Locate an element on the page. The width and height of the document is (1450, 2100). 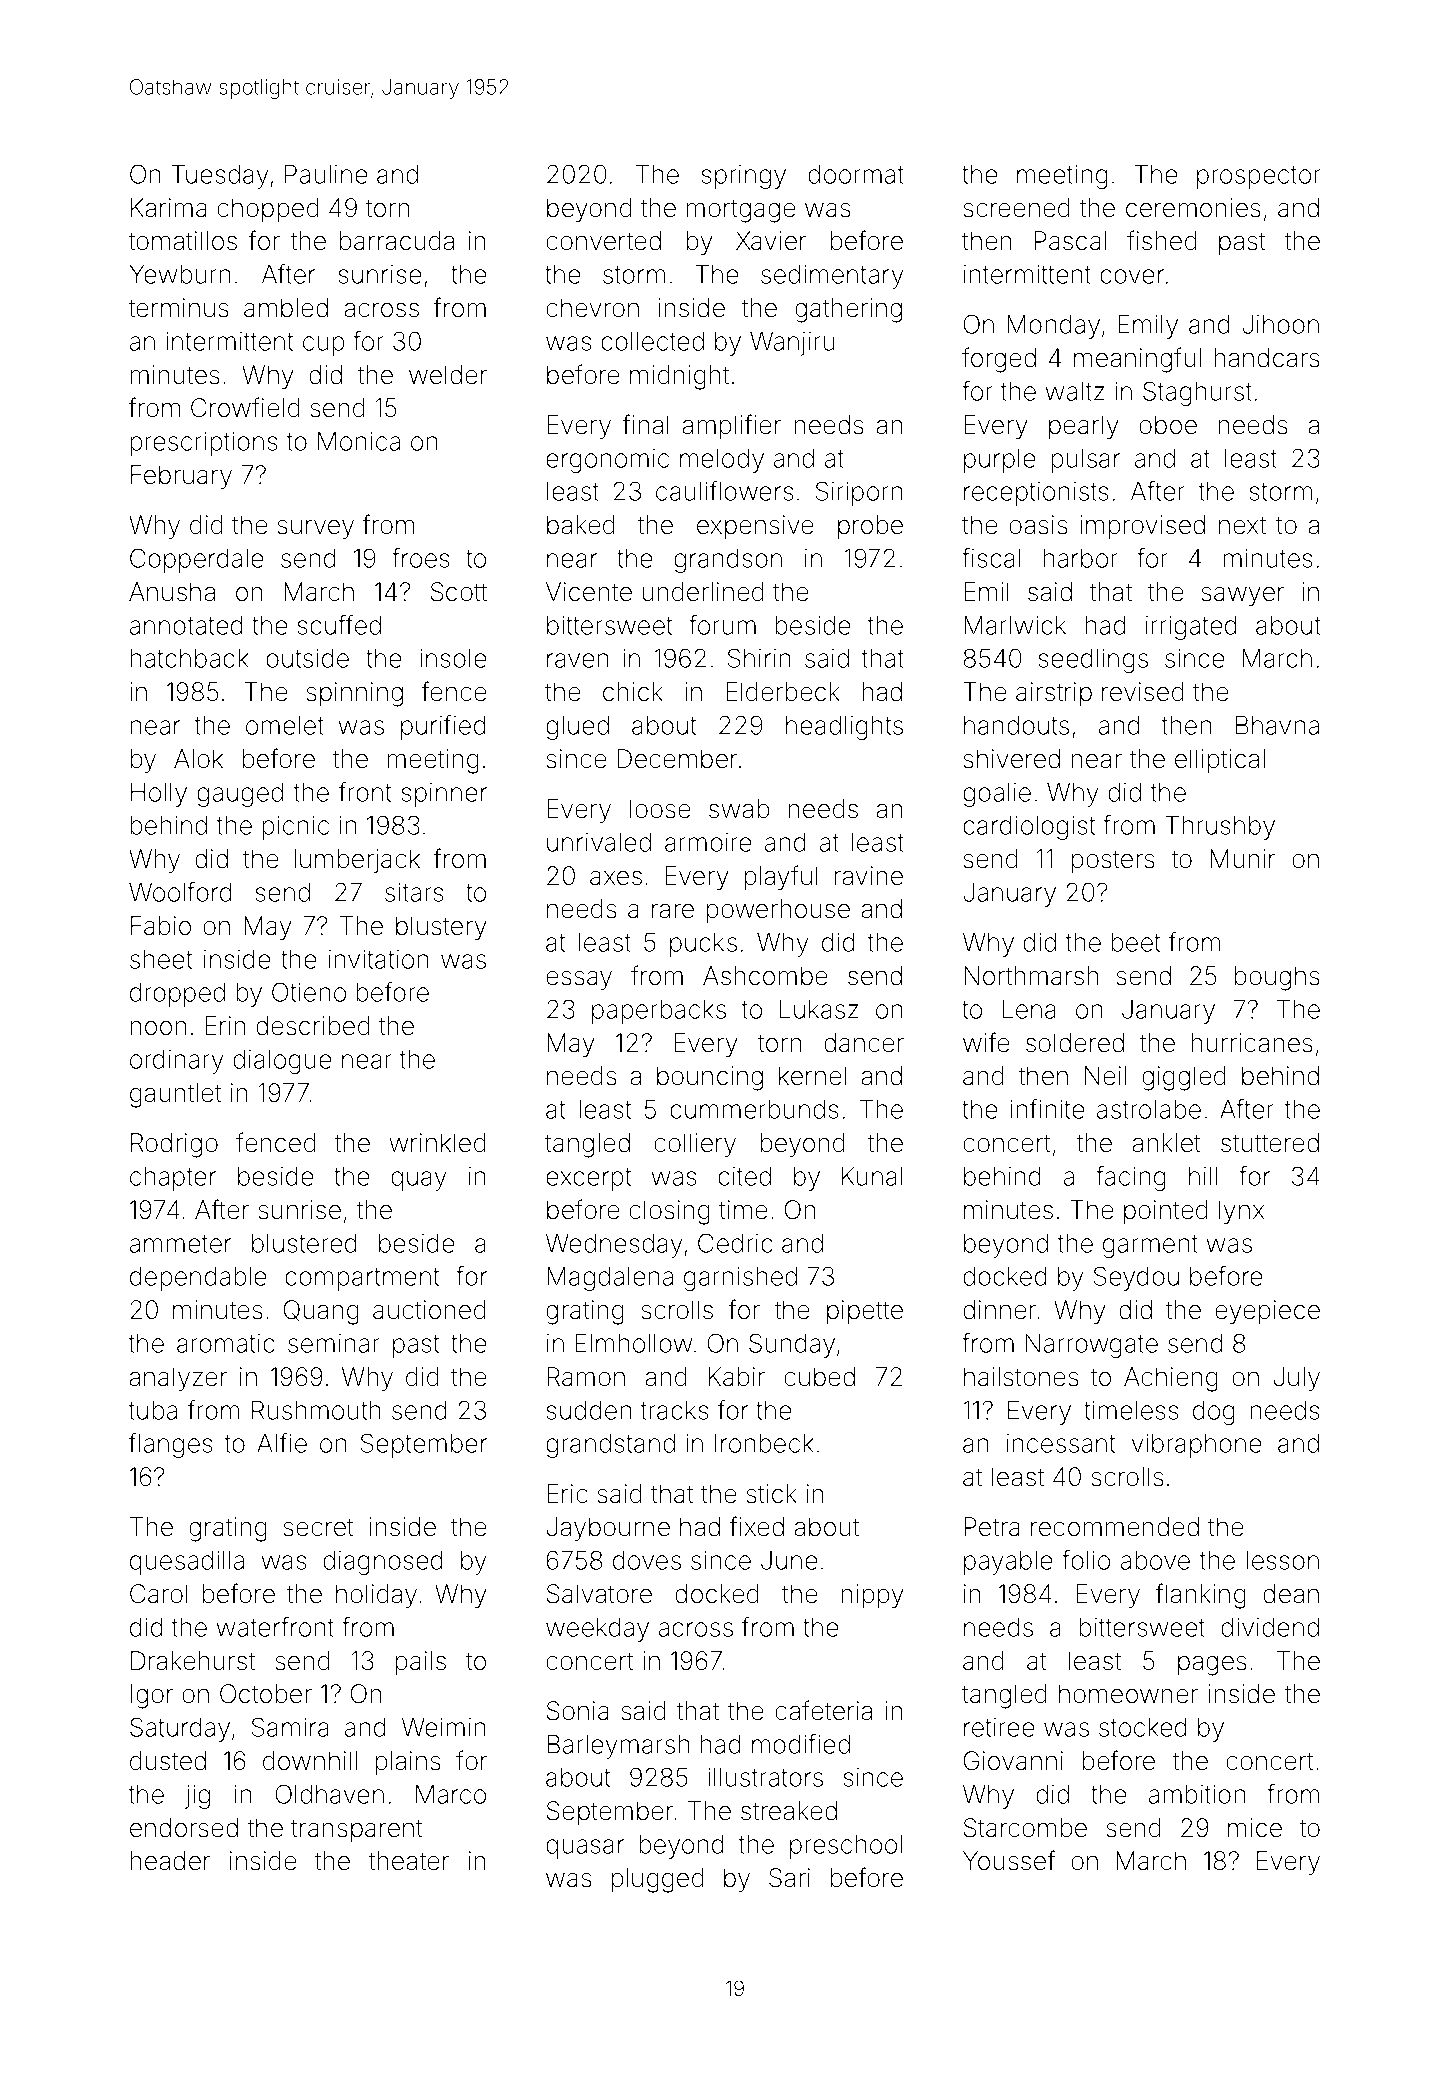
chapter is located at coordinates (173, 1179).
